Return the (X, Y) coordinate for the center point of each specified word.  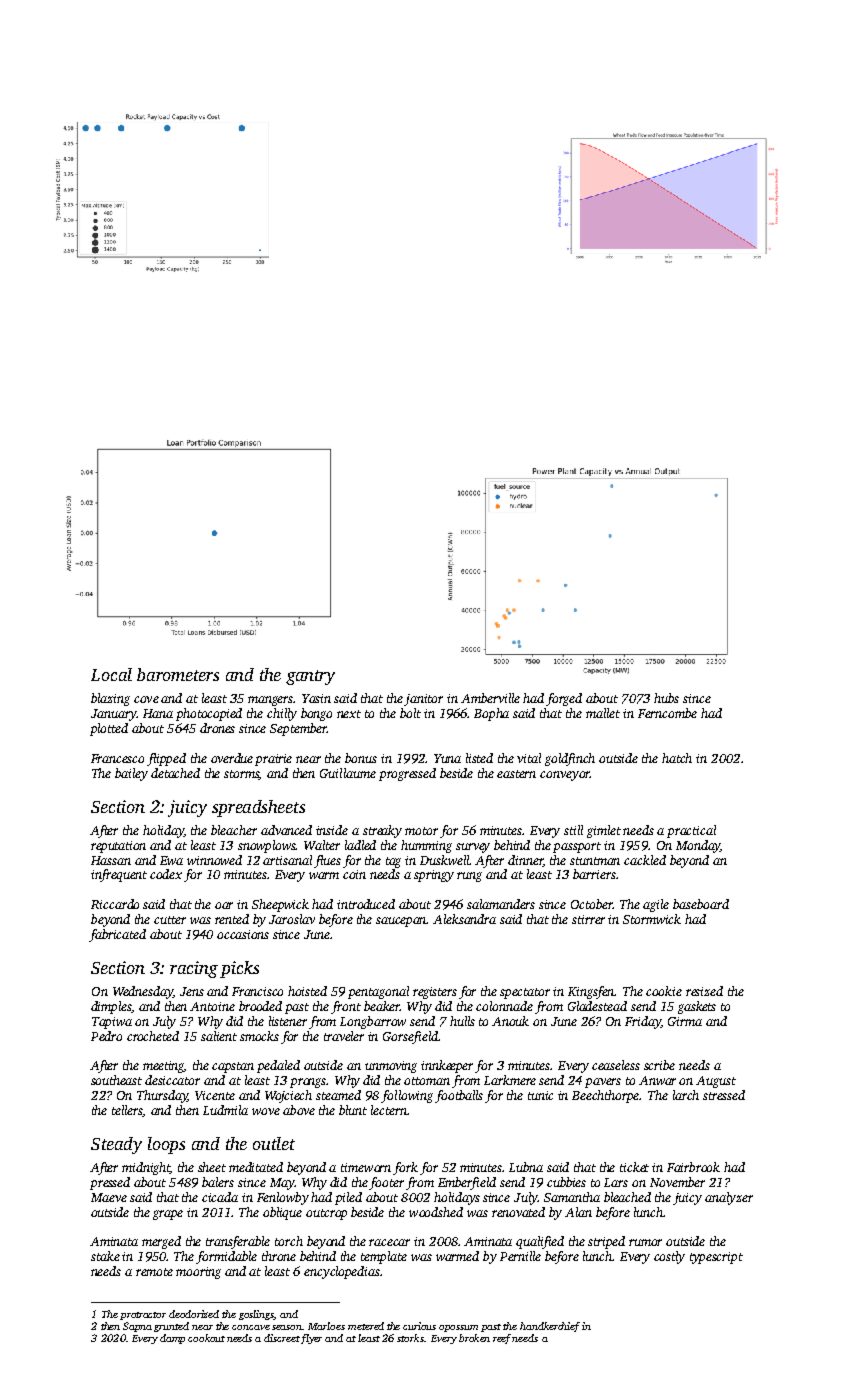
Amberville (490, 698)
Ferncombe (667, 713)
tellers (128, 1111)
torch (289, 1241)
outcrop (326, 1214)
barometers (178, 674)
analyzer (729, 1198)
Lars (616, 1182)
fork (405, 1168)
